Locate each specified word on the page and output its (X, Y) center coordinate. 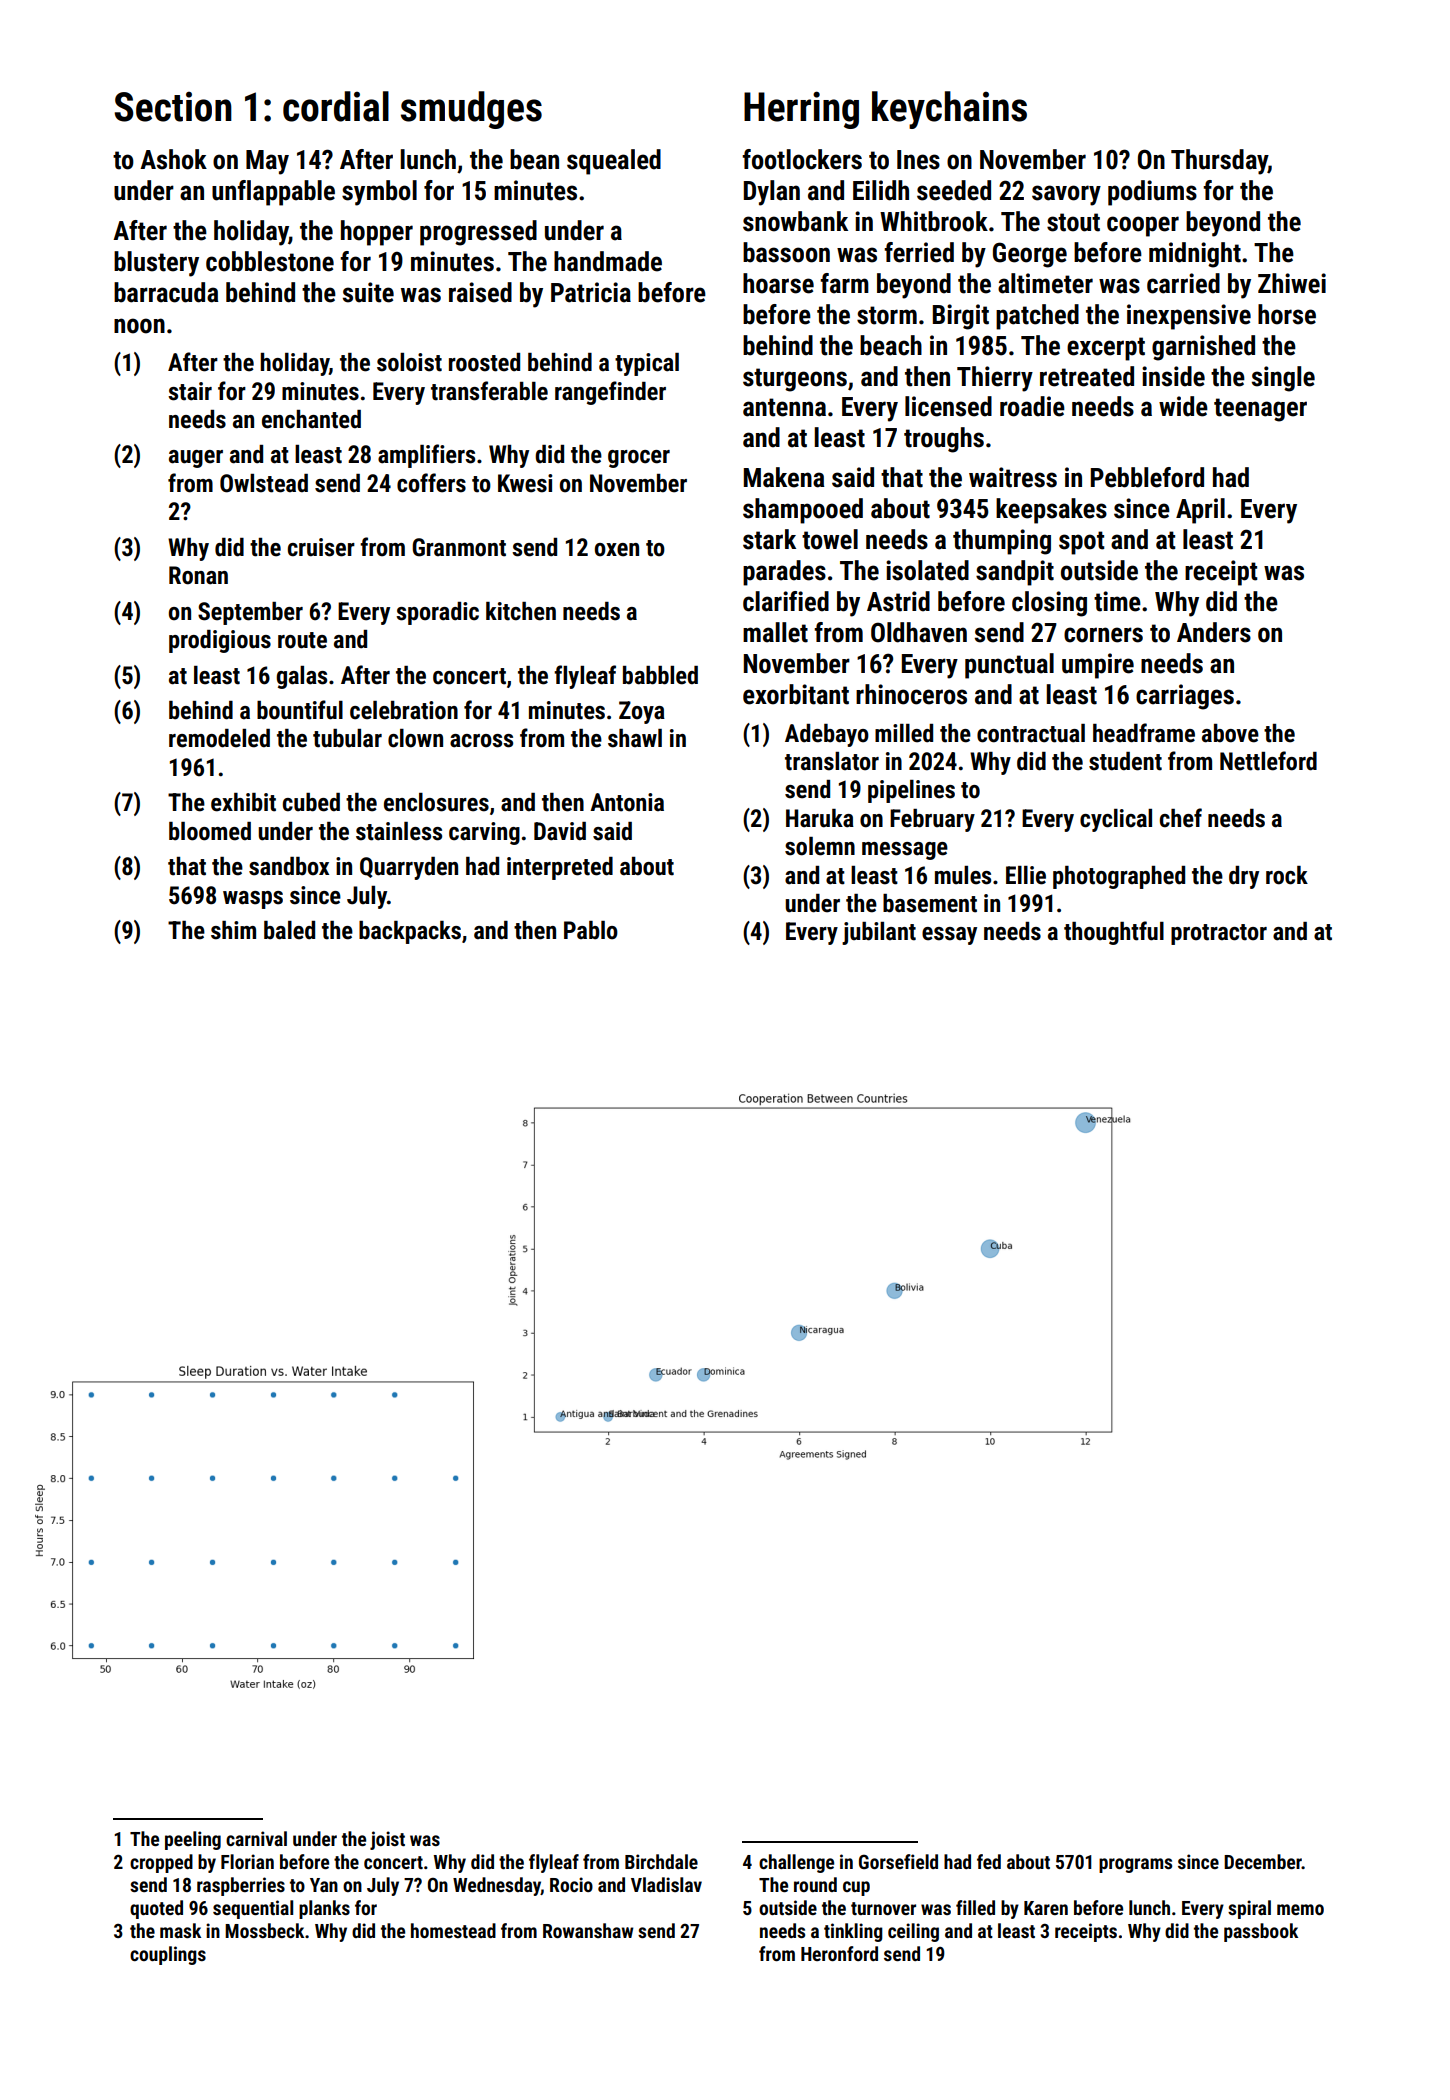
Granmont (459, 547)
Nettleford (1268, 761)
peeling (193, 1840)
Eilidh (881, 190)
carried (1183, 283)
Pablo (591, 930)
